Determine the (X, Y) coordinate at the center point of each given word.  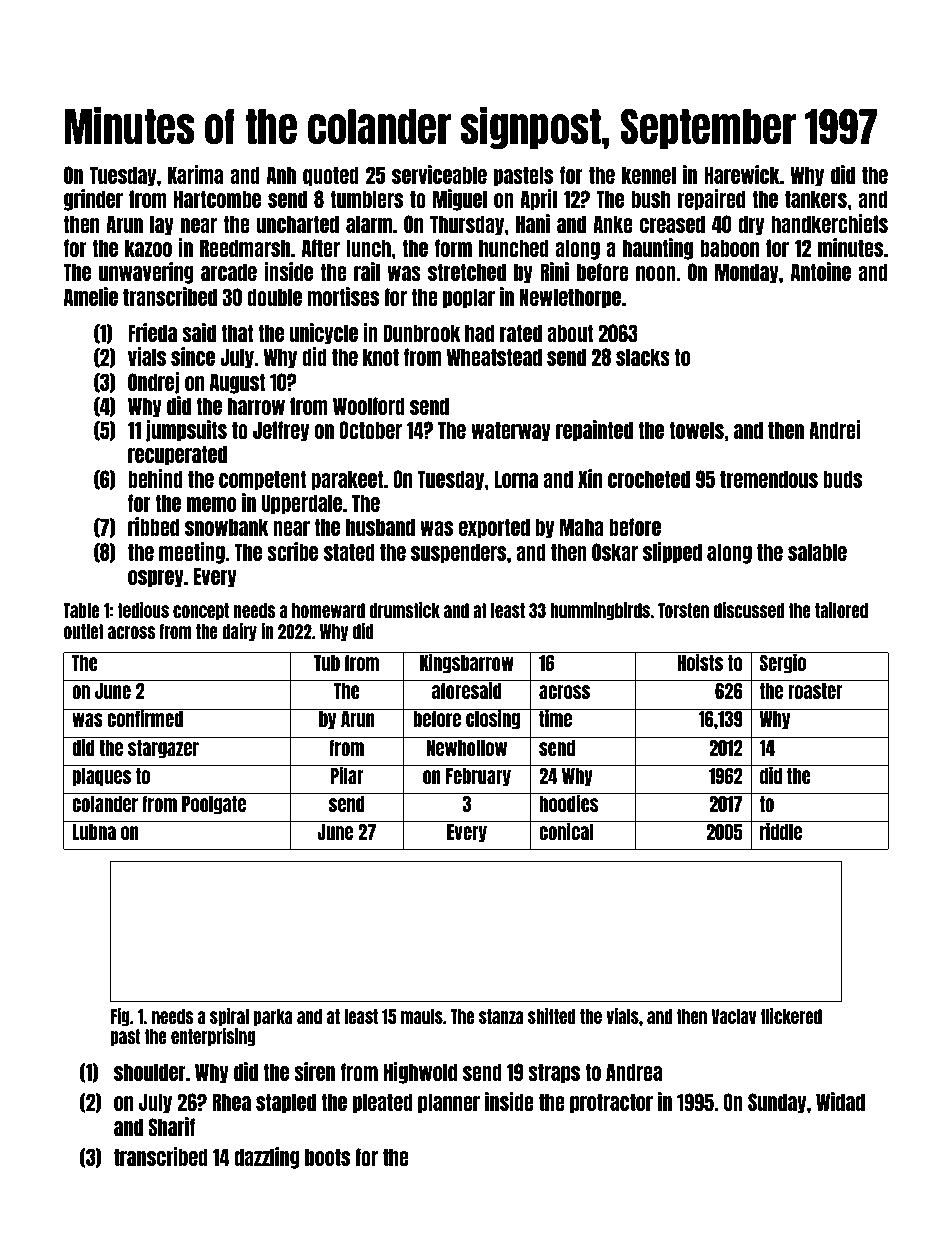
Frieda (152, 332)
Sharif (171, 1126)
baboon (729, 248)
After (321, 248)
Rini (554, 271)
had (479, 333)
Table (81, 610)
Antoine (821, 271)
